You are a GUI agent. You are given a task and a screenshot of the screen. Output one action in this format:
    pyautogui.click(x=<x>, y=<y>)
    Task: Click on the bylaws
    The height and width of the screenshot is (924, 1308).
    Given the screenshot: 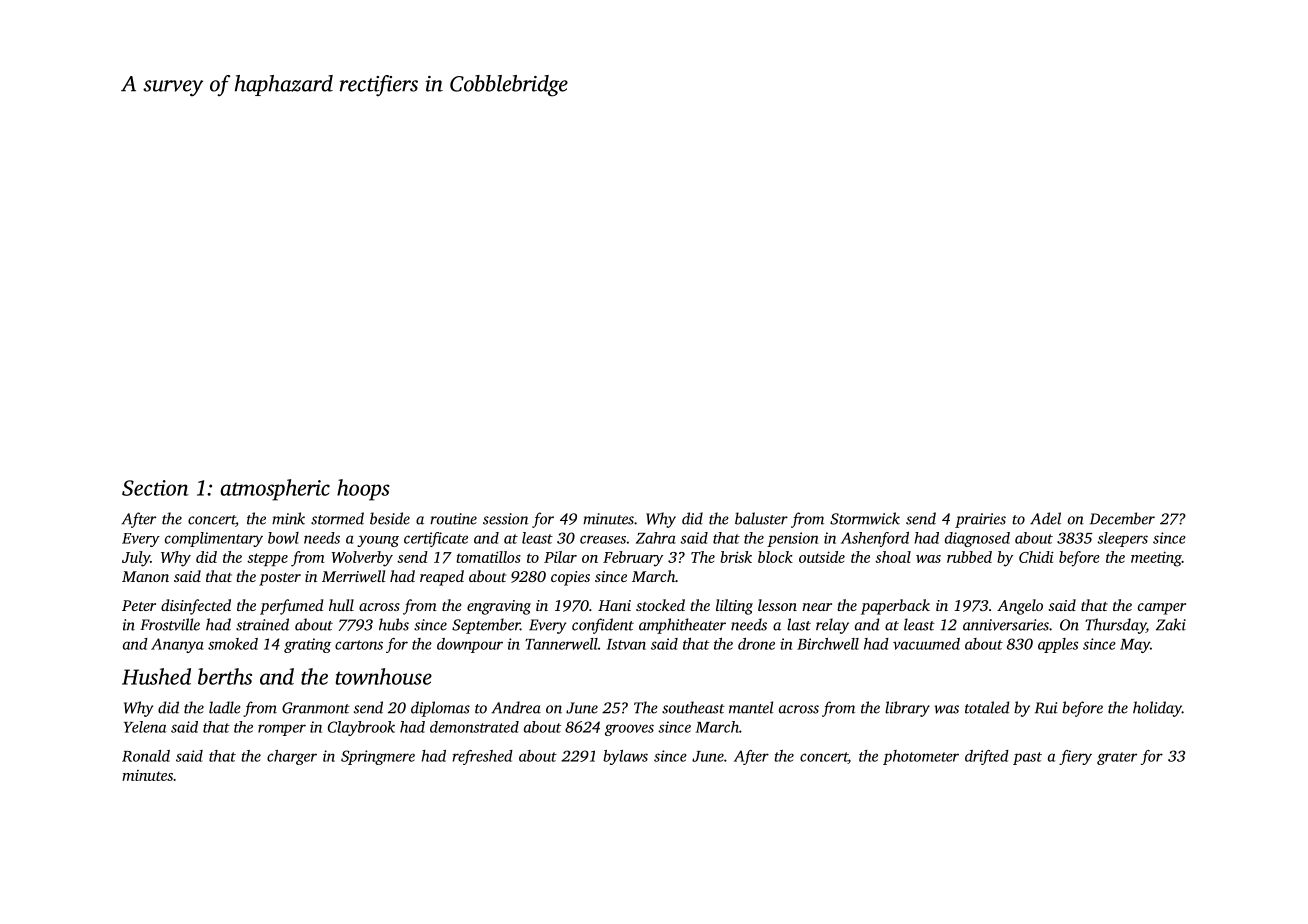 What is the action you would take?
    pyautogui.click(x=625, y=757)
